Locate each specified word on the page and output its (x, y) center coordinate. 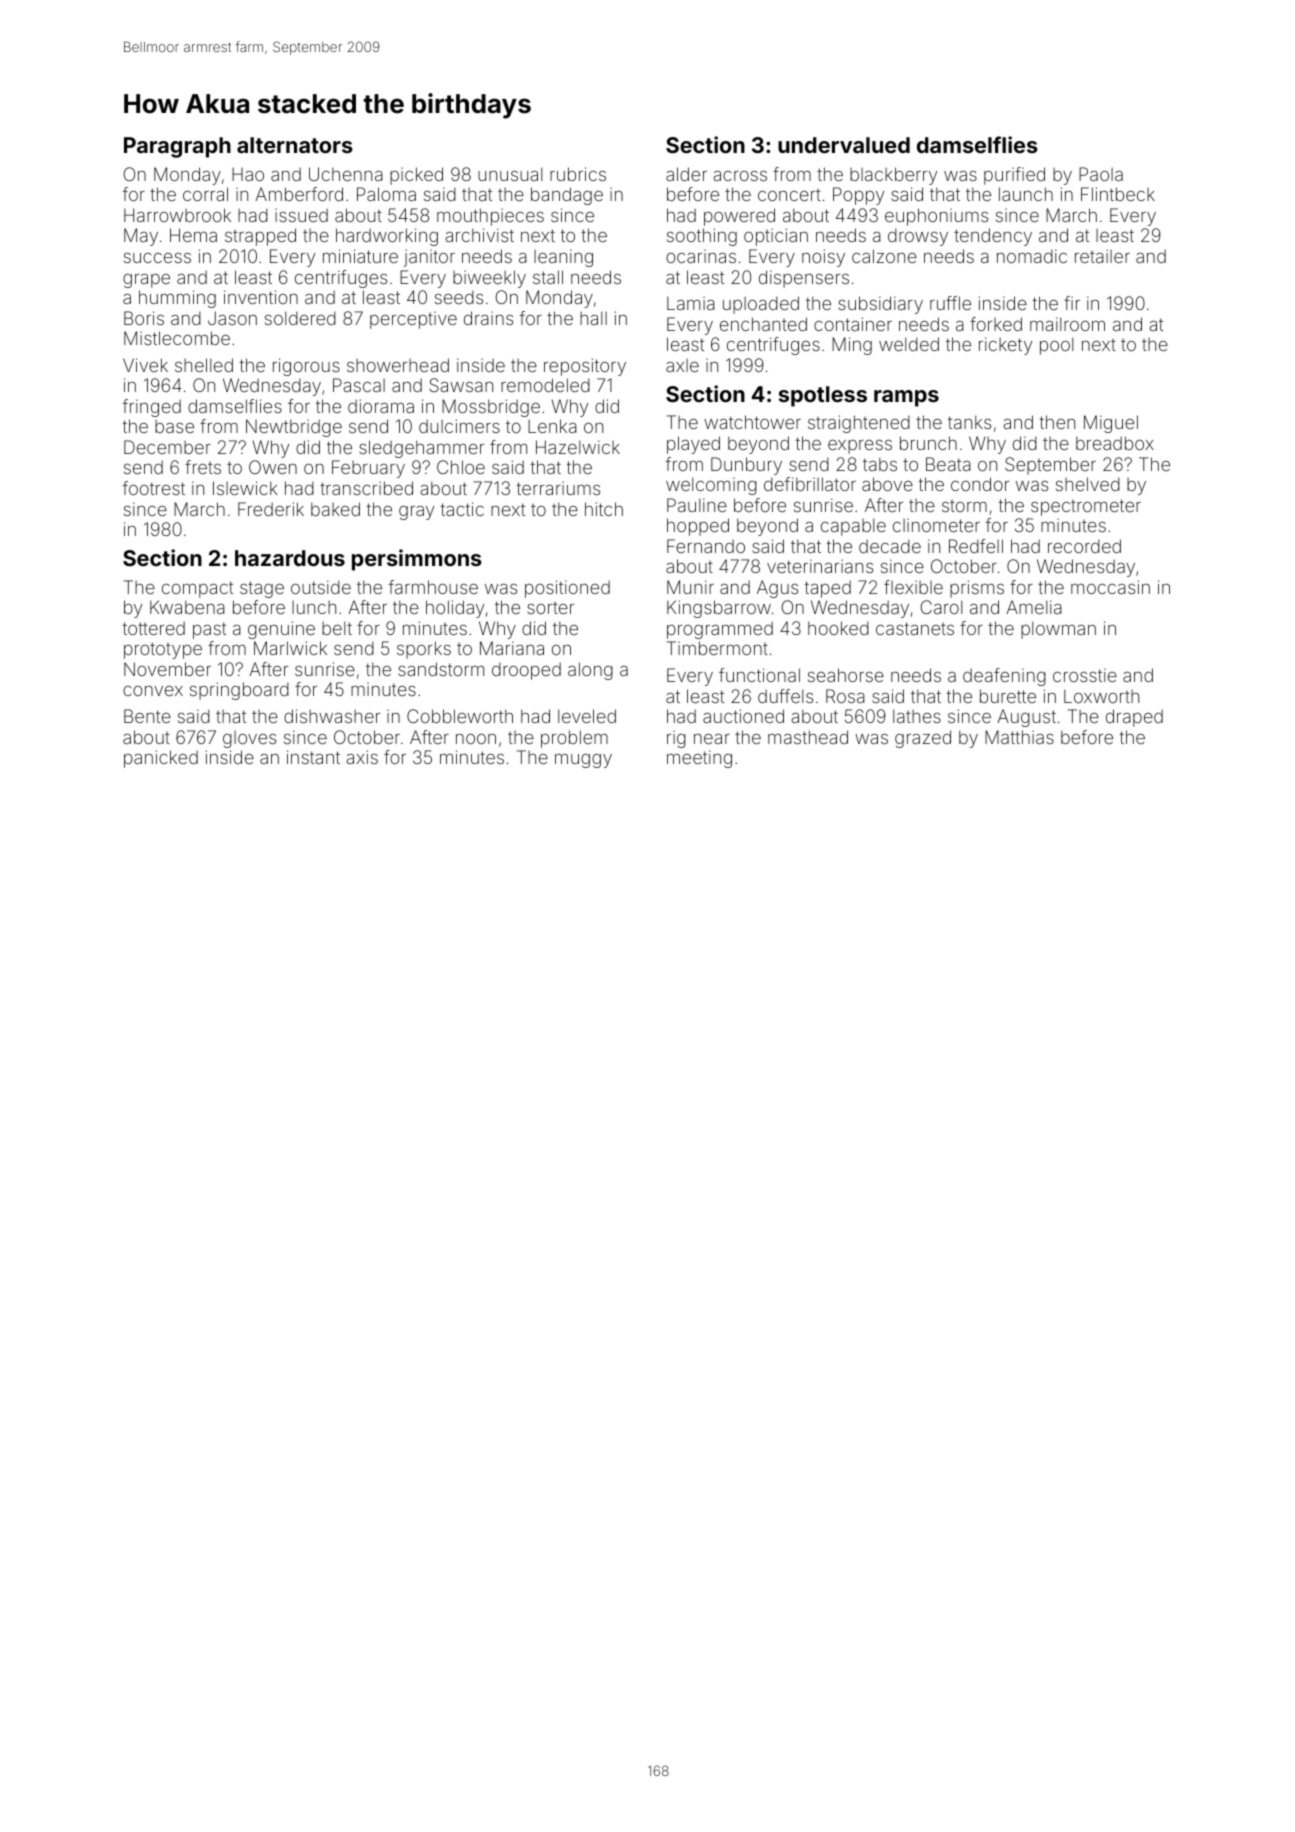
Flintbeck (1118, 194)
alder (686, 174)
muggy (583, 761)
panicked (161, 759)
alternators (295, 145)
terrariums (558, 488)
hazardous (290, 558)
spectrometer (1086, 507)
